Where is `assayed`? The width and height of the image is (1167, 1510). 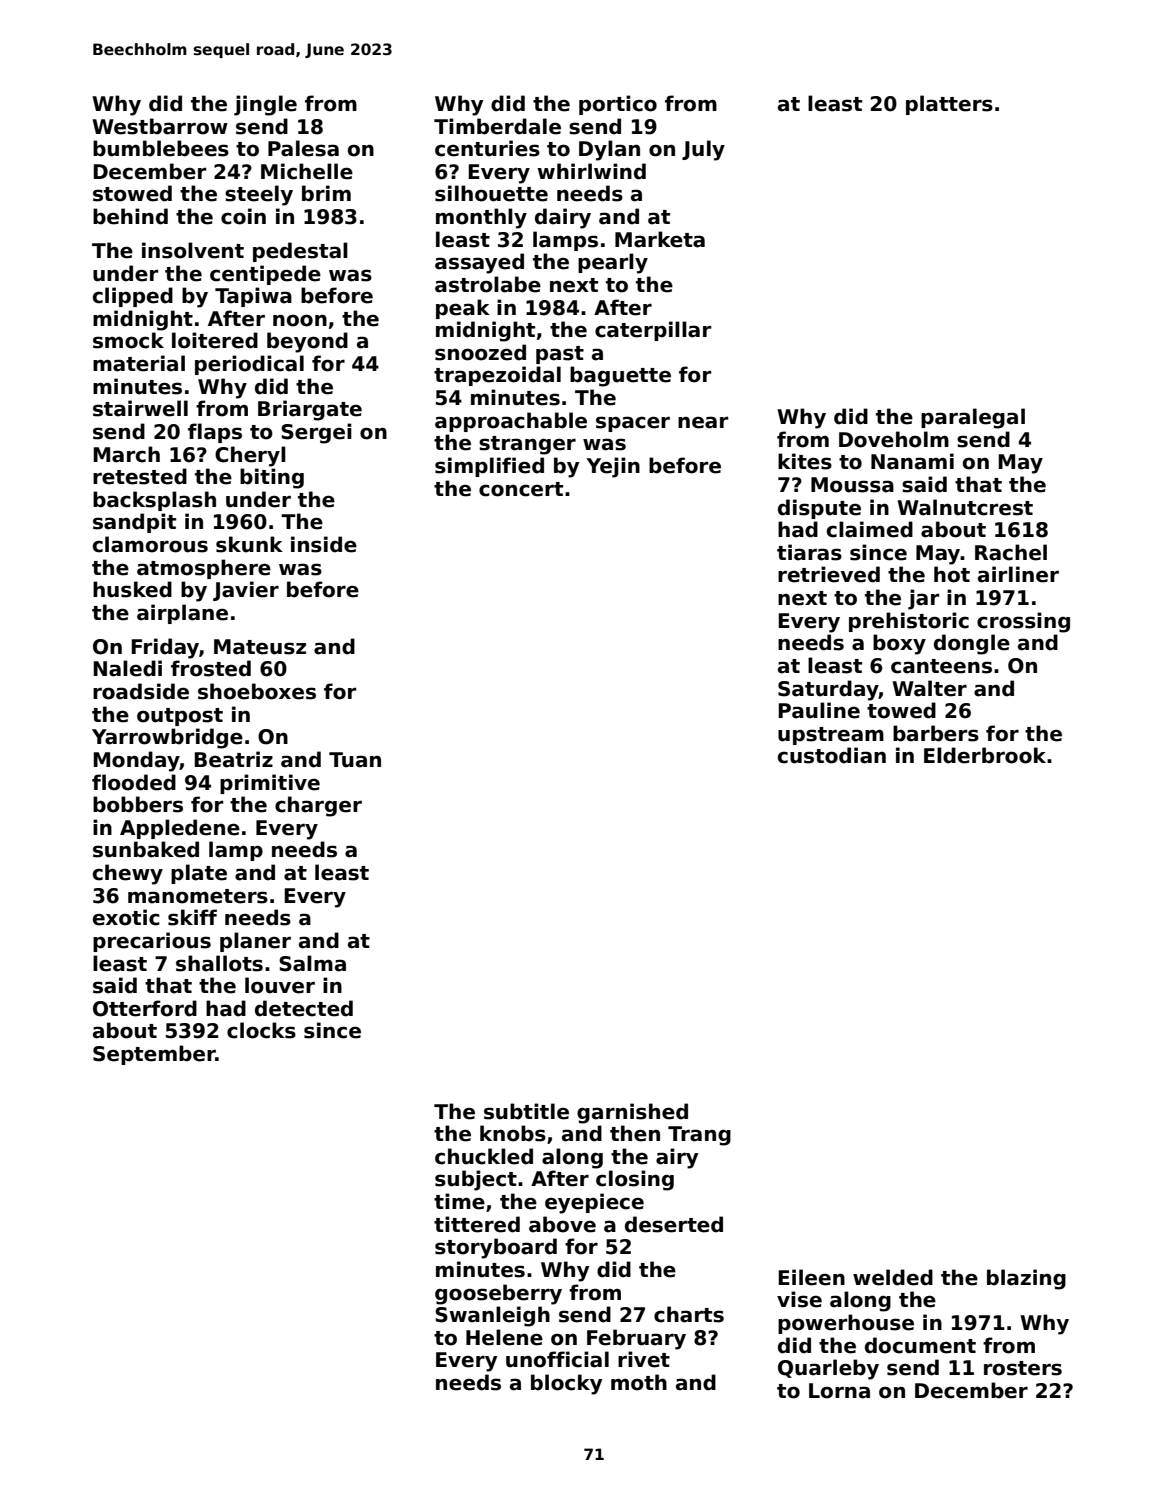 assayed is located at coordinates (479, 263).
